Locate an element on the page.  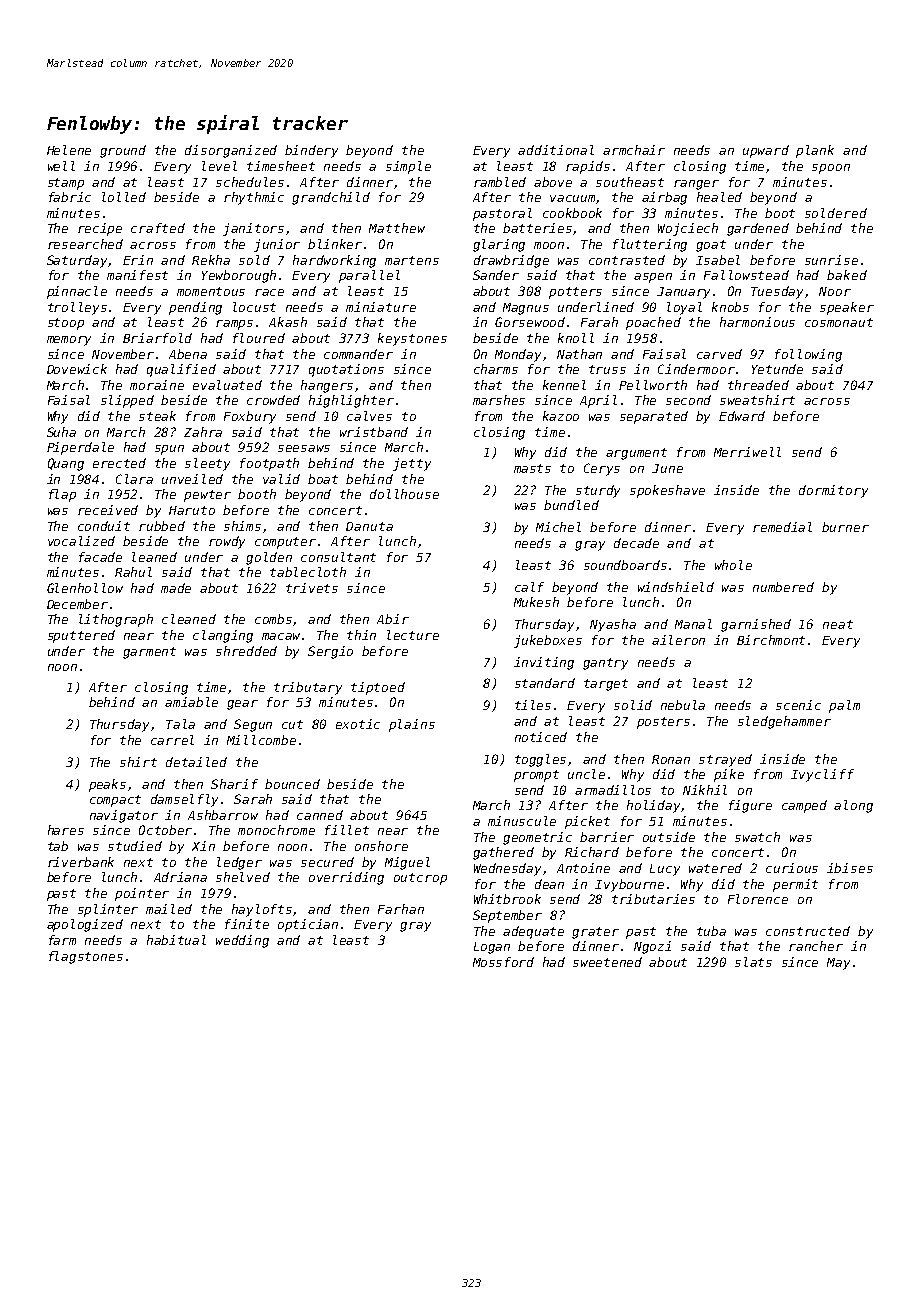
ground is located at coordinates (123, 151).
